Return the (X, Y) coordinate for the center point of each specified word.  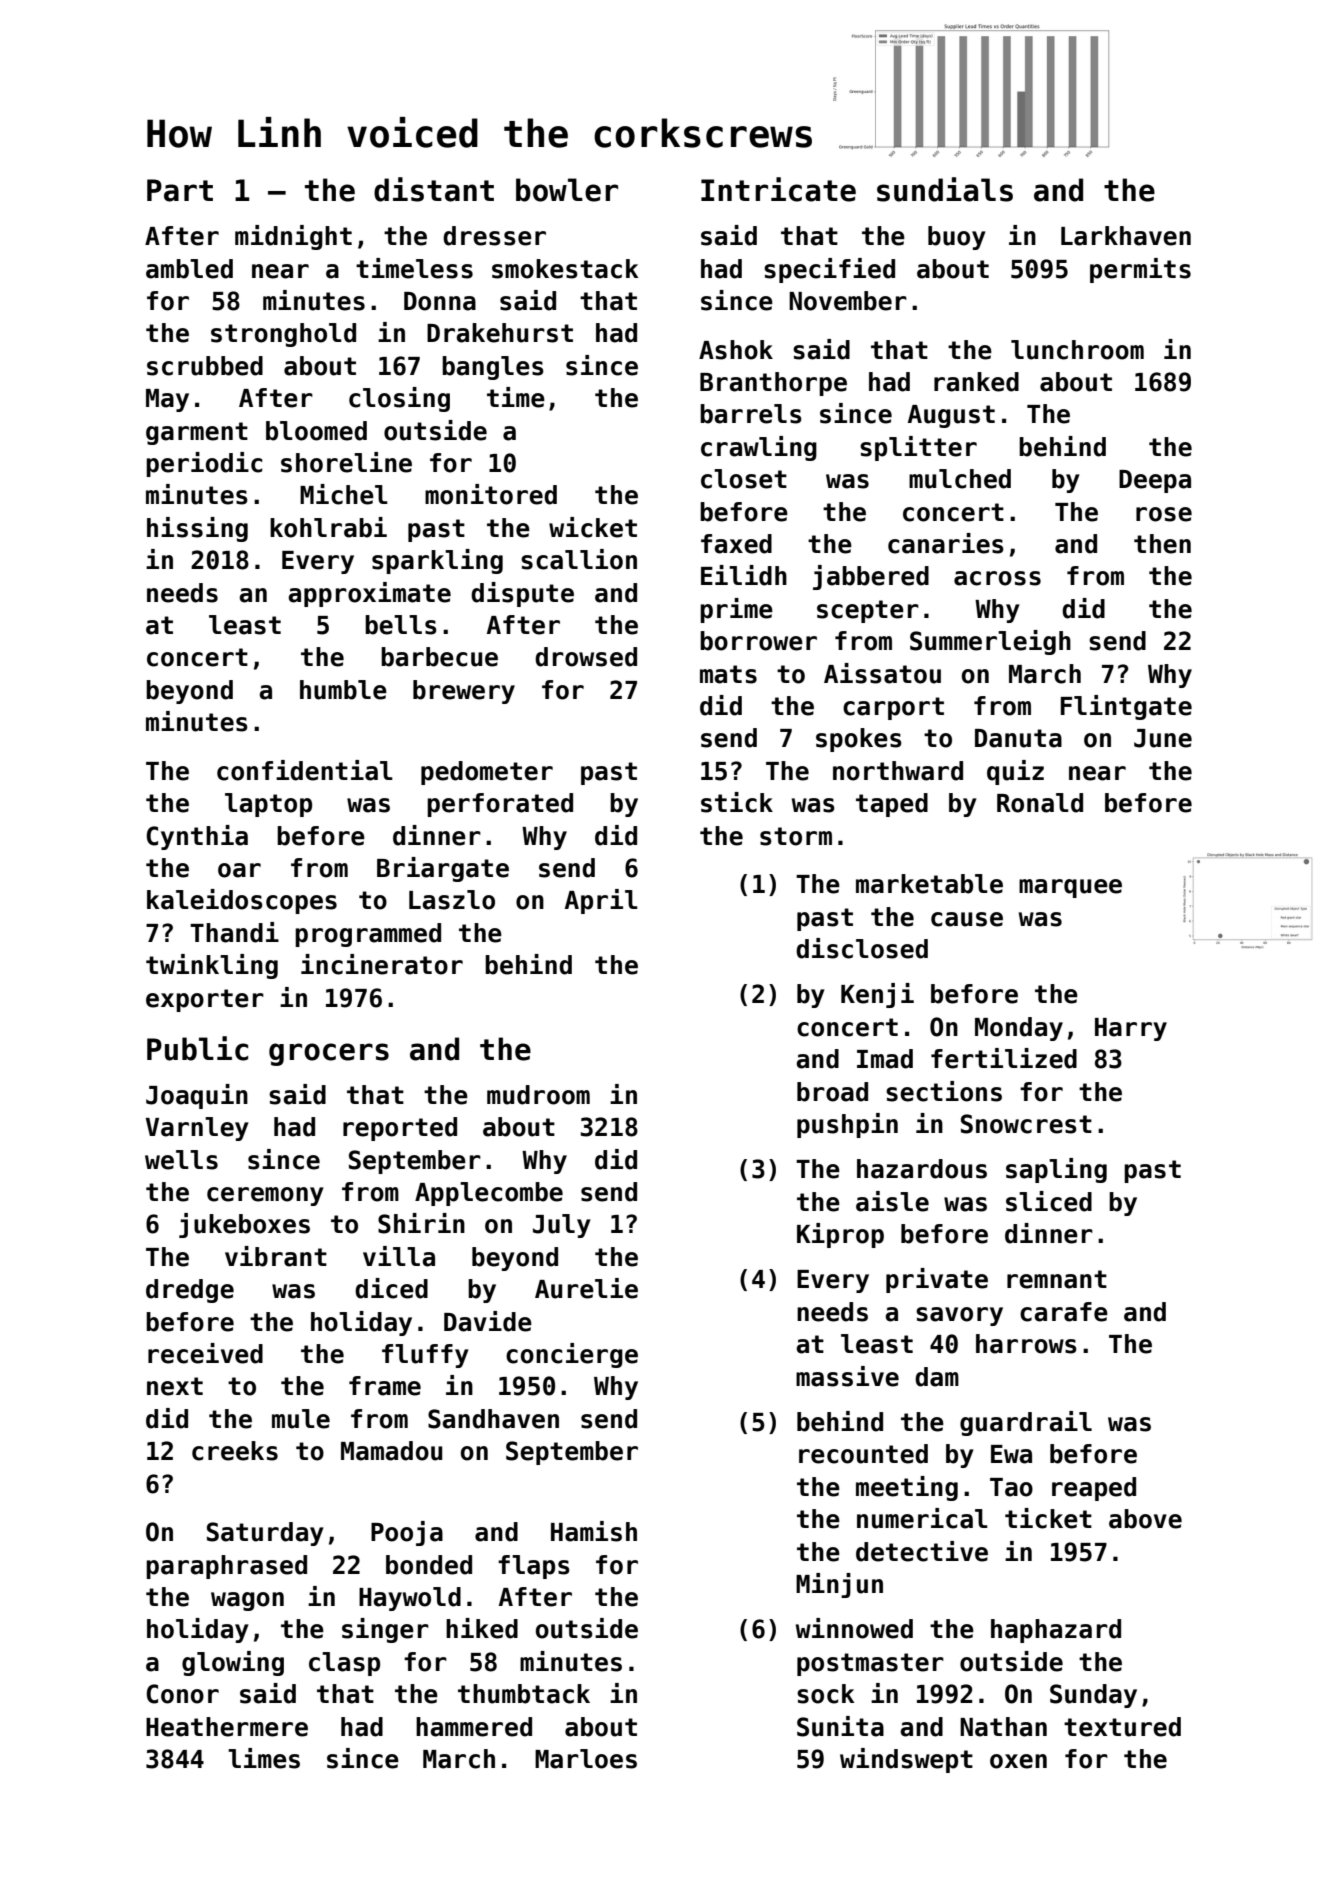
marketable (929, 884)
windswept (906, 1760)
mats (728, 674)
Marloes (586, 1759)
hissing (197, 529)
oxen (1018, 1761)
